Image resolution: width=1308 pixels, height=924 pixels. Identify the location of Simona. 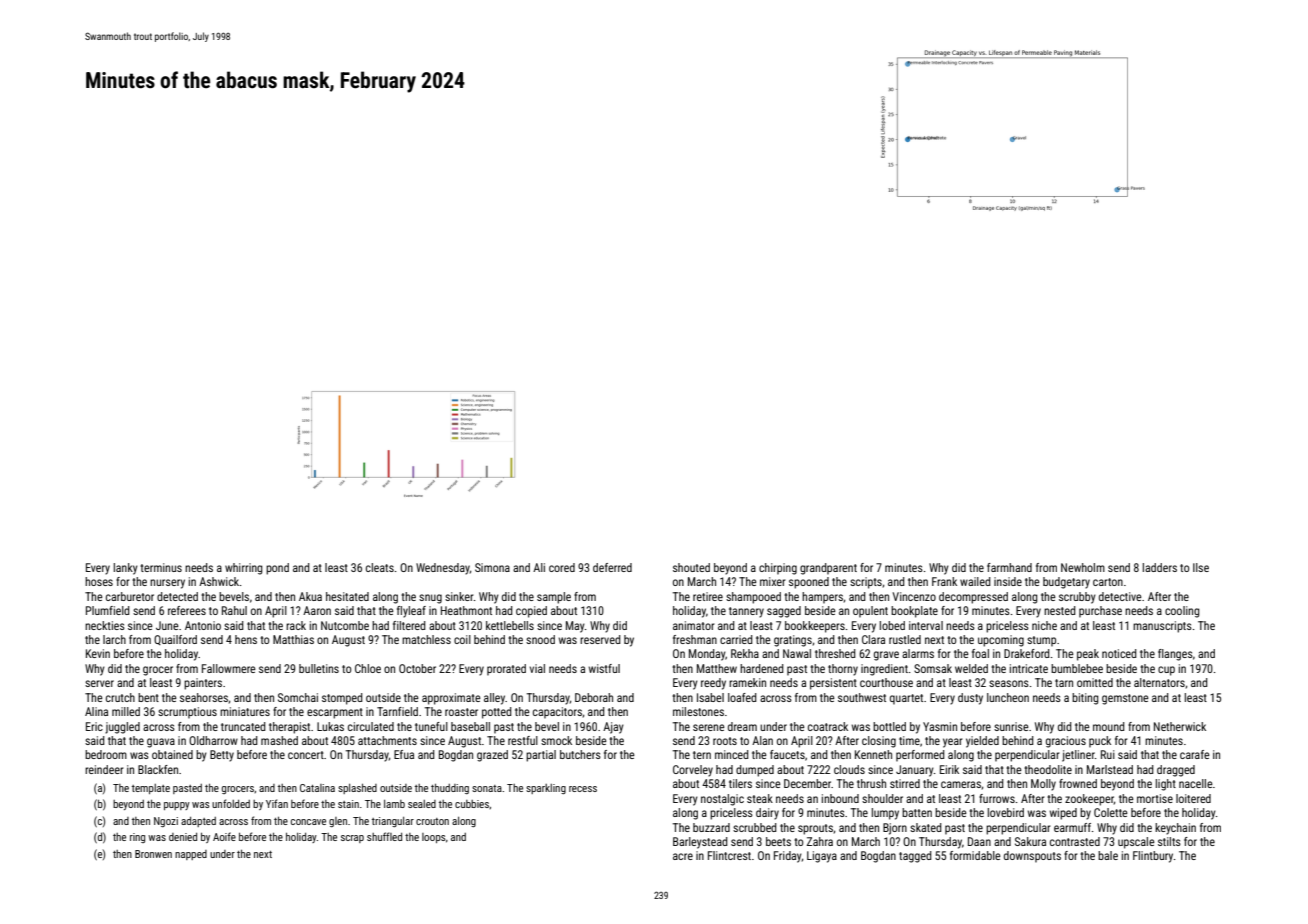
(492, 567).
